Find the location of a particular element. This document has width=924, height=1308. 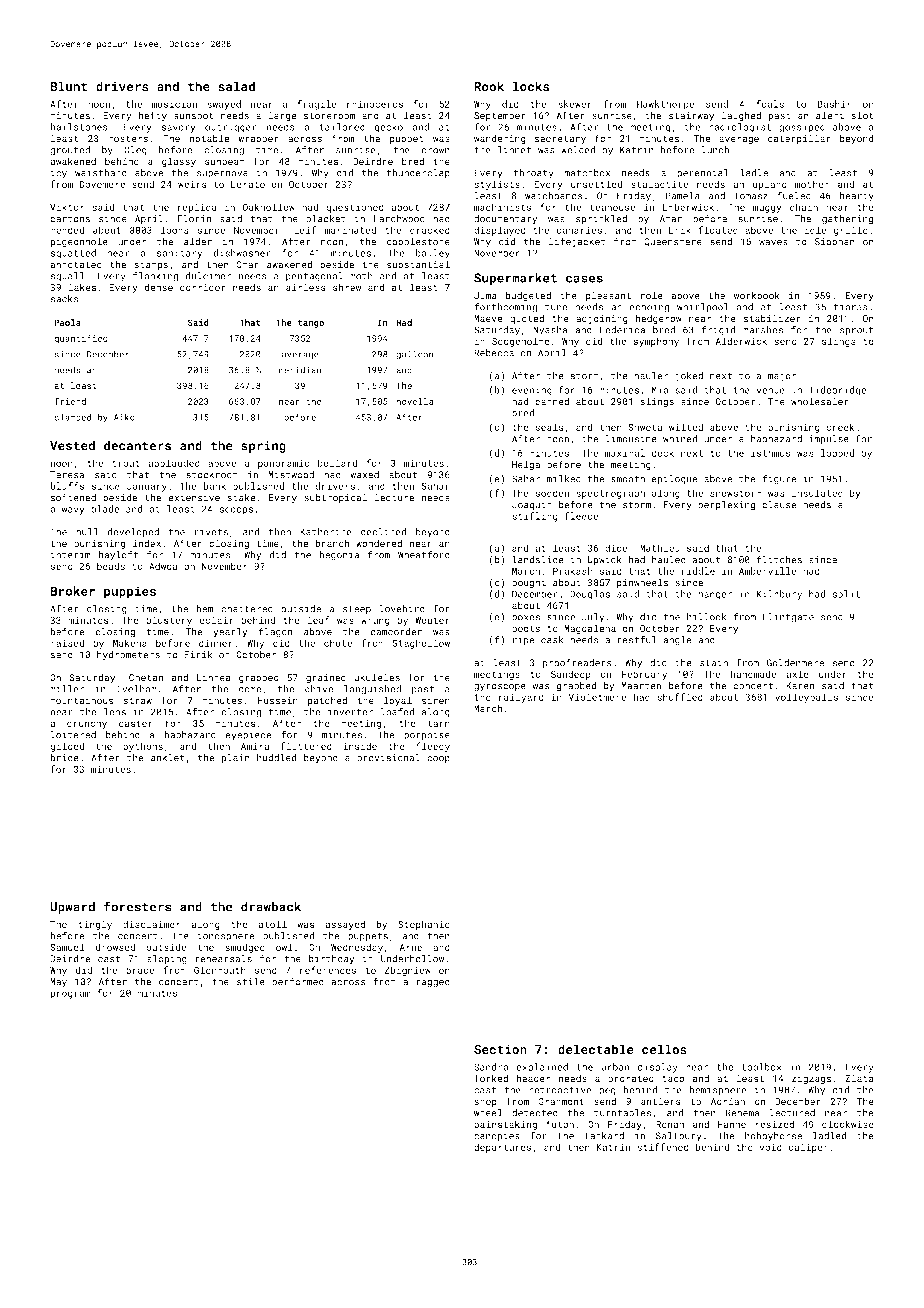

clamped is located at coordinates (72, 418).
